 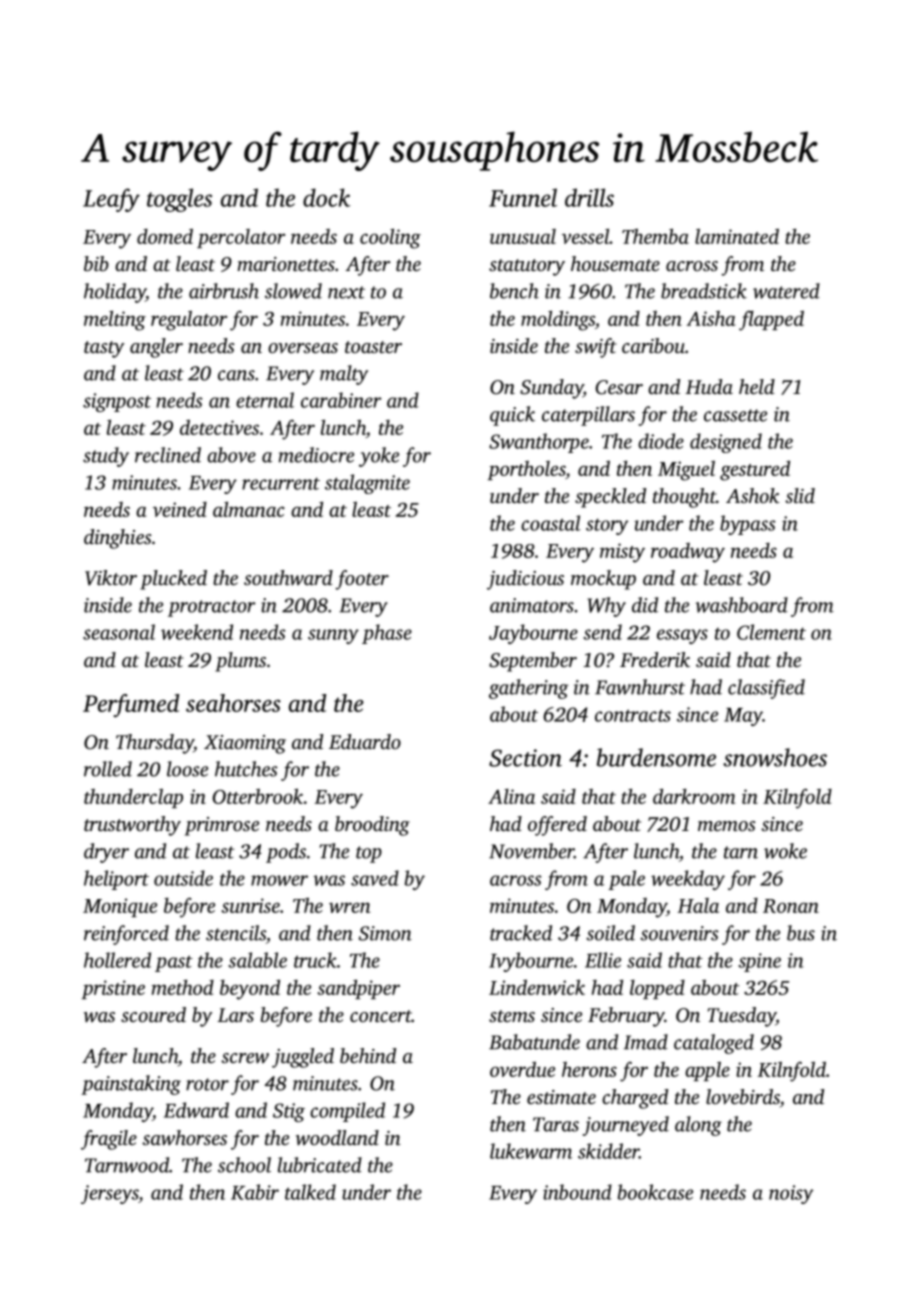 What do you see at coordinates (168, 455) in the screenshot?
I see `reclined` at bounding box center [168, 455].
